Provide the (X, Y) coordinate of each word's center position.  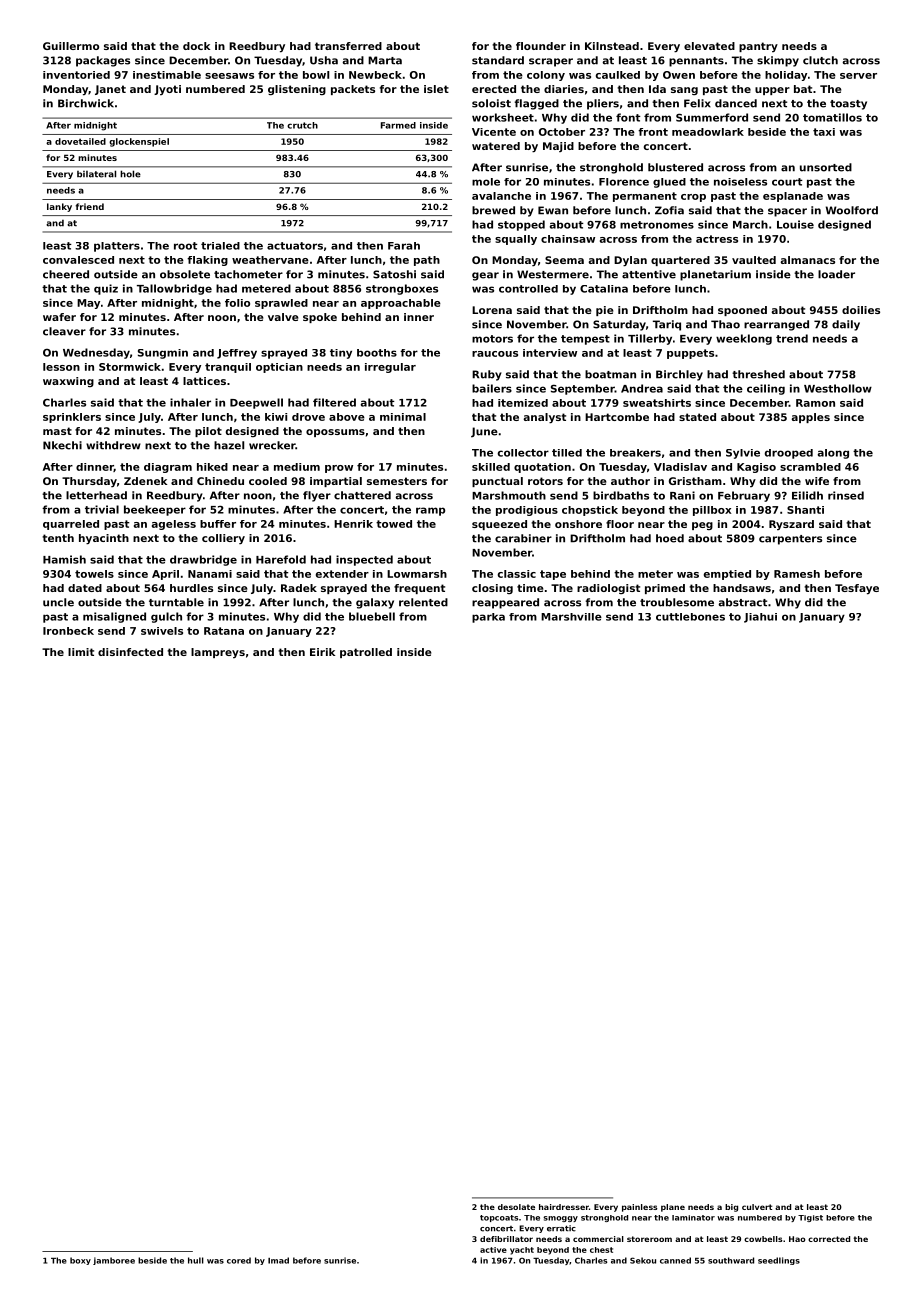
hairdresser (564, 1207)
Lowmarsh (417, 574)
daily (846, 325)
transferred (348, 46)
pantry (758, 47)
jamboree (114, 1261)
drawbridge (203, 560)
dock (196, 46)
